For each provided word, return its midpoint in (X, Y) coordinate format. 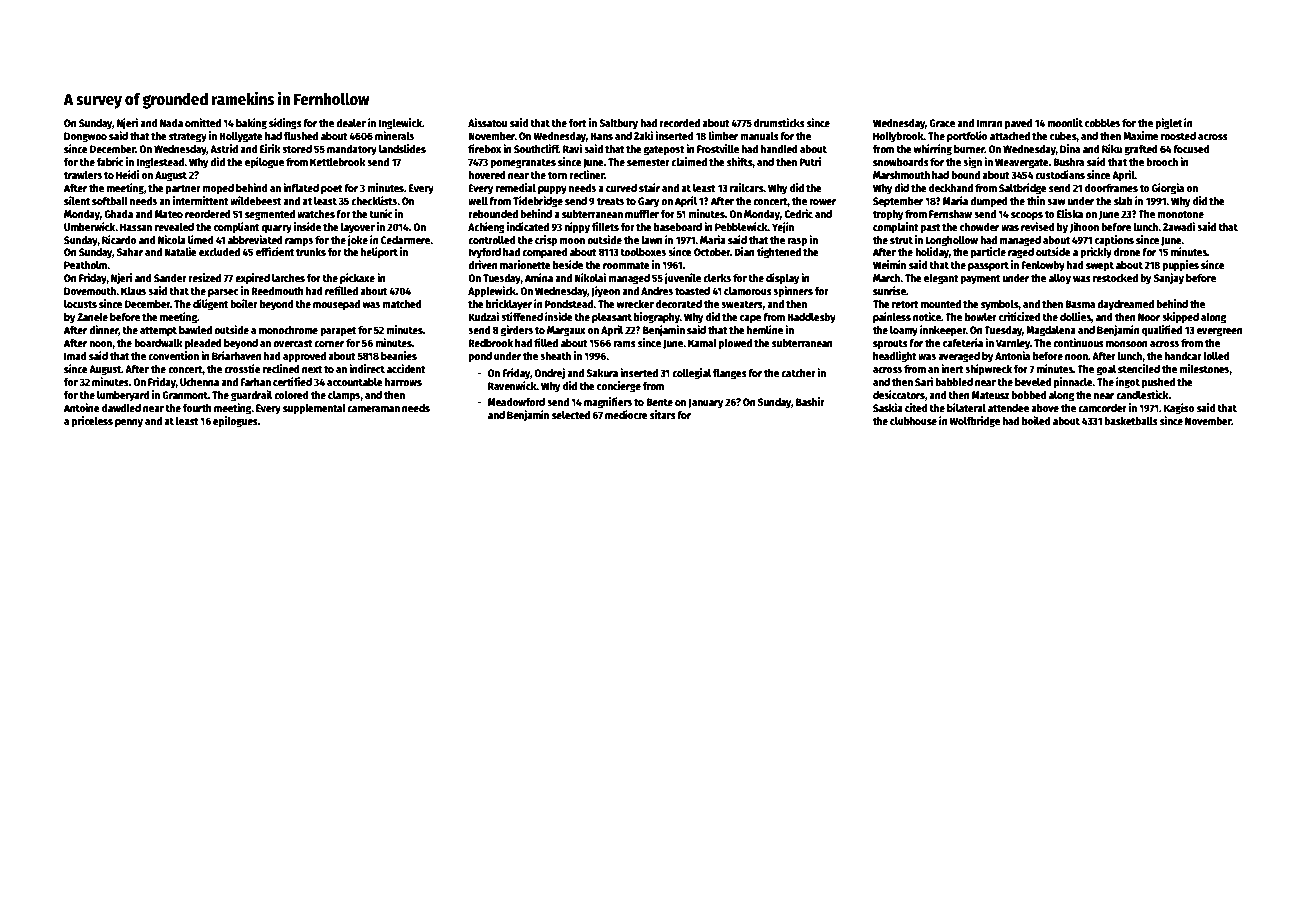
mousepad (336, 305)
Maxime (1140, 135)
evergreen (1220, 332)
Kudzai (483, 316)
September (898, 202)
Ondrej (549, 373)
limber (723, 135)
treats (610, 201)
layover (358, 228)
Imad (75, 356)
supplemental (314, 409)
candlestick (1142, 394)
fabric (110, 161)
